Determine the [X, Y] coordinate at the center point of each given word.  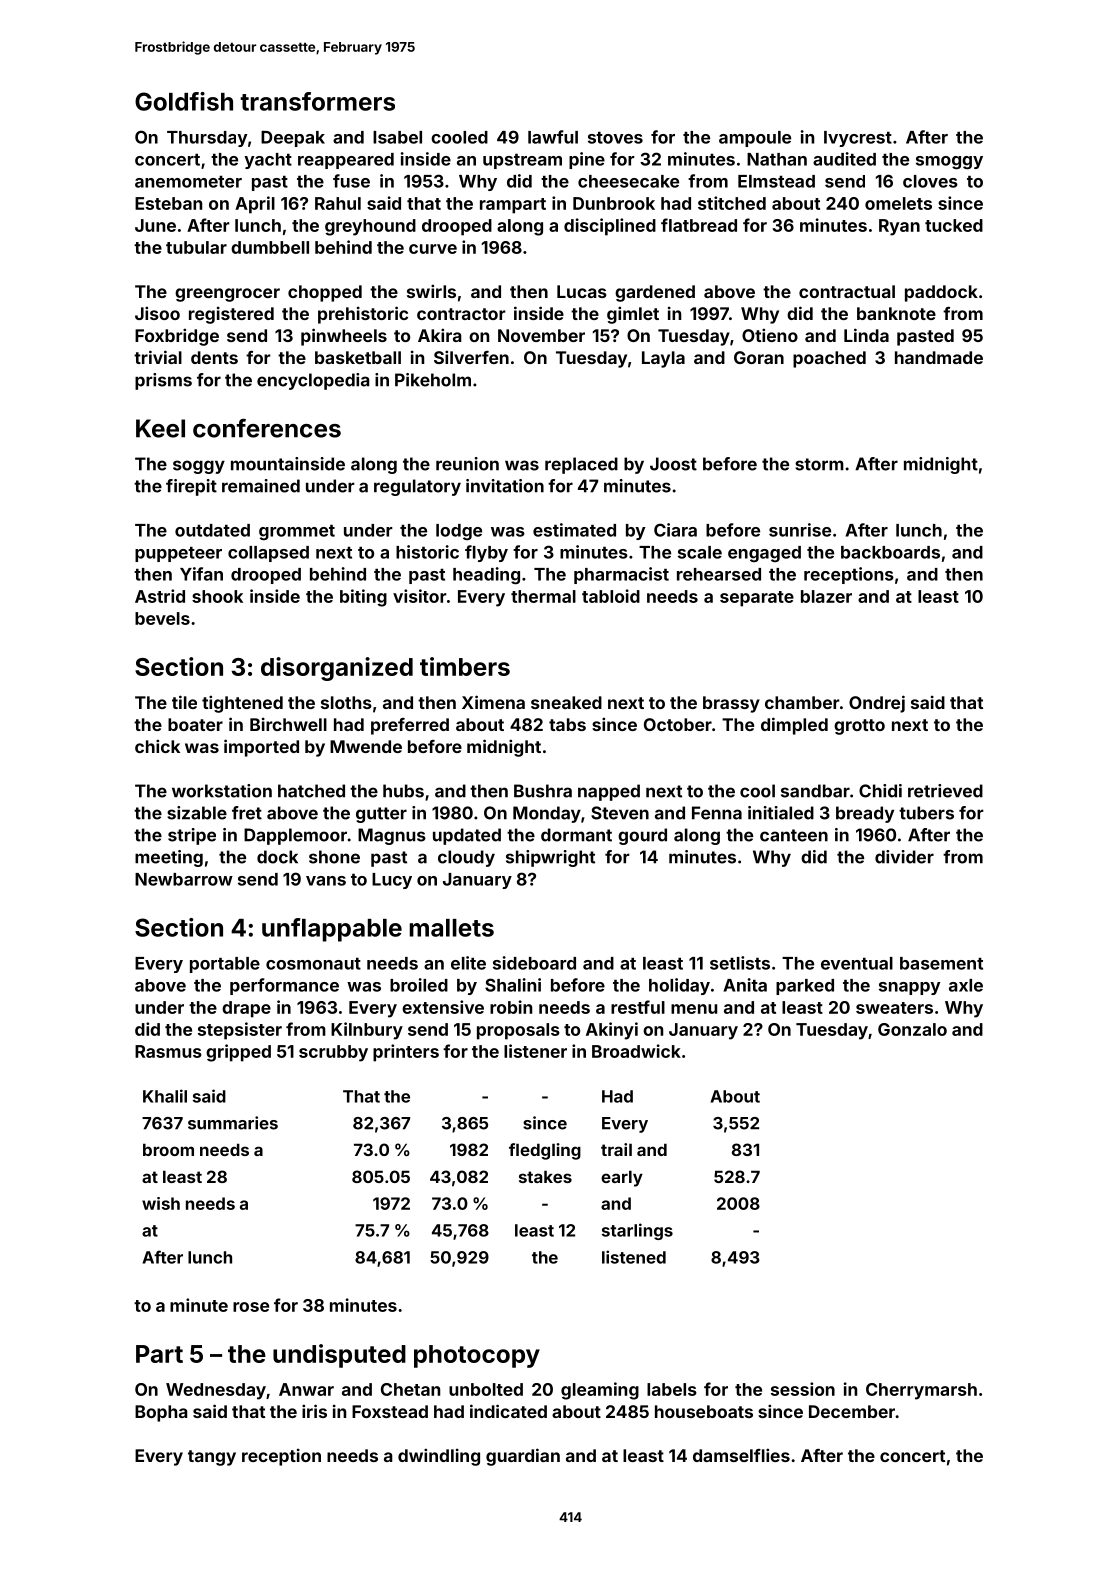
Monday [547, 814]
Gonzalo [912, 1029]
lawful [553, 137]
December [852, 1411]
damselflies [741, 1455]
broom [168, 1149]
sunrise [800, 530]
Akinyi [612, 1031]
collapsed [268, 554]
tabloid [611, 596]
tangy [212, 1458]
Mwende [366, 746]
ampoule [755, 139]
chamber [802, 702]
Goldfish [184, 101]
